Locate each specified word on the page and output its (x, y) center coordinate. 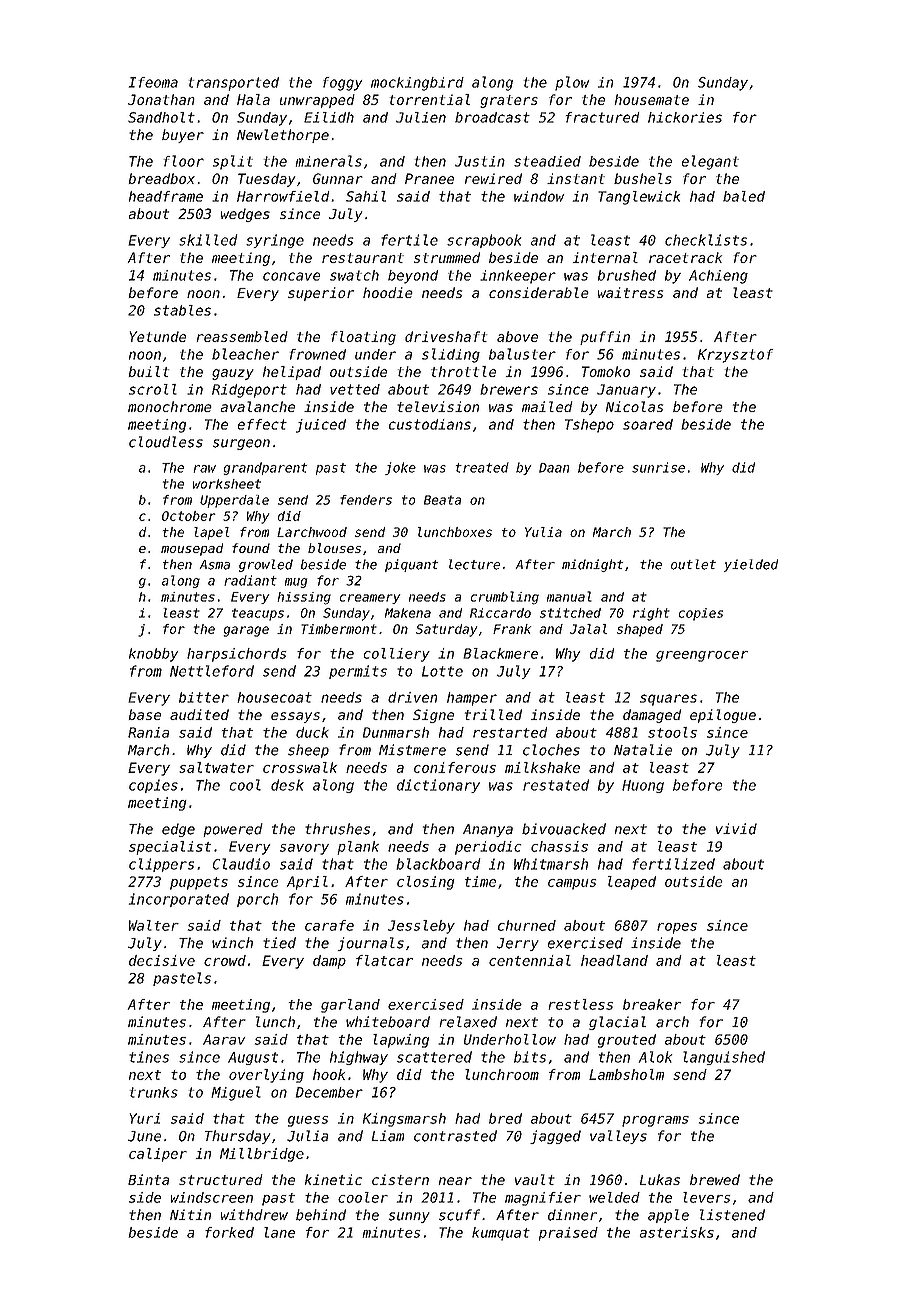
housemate (651, 99)
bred (505, 1118)
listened (732, 1215)
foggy (343, 84)
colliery (397, 655)
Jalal (588, 629)
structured (220, 1179)
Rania (148, 732)
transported (234, 84)
